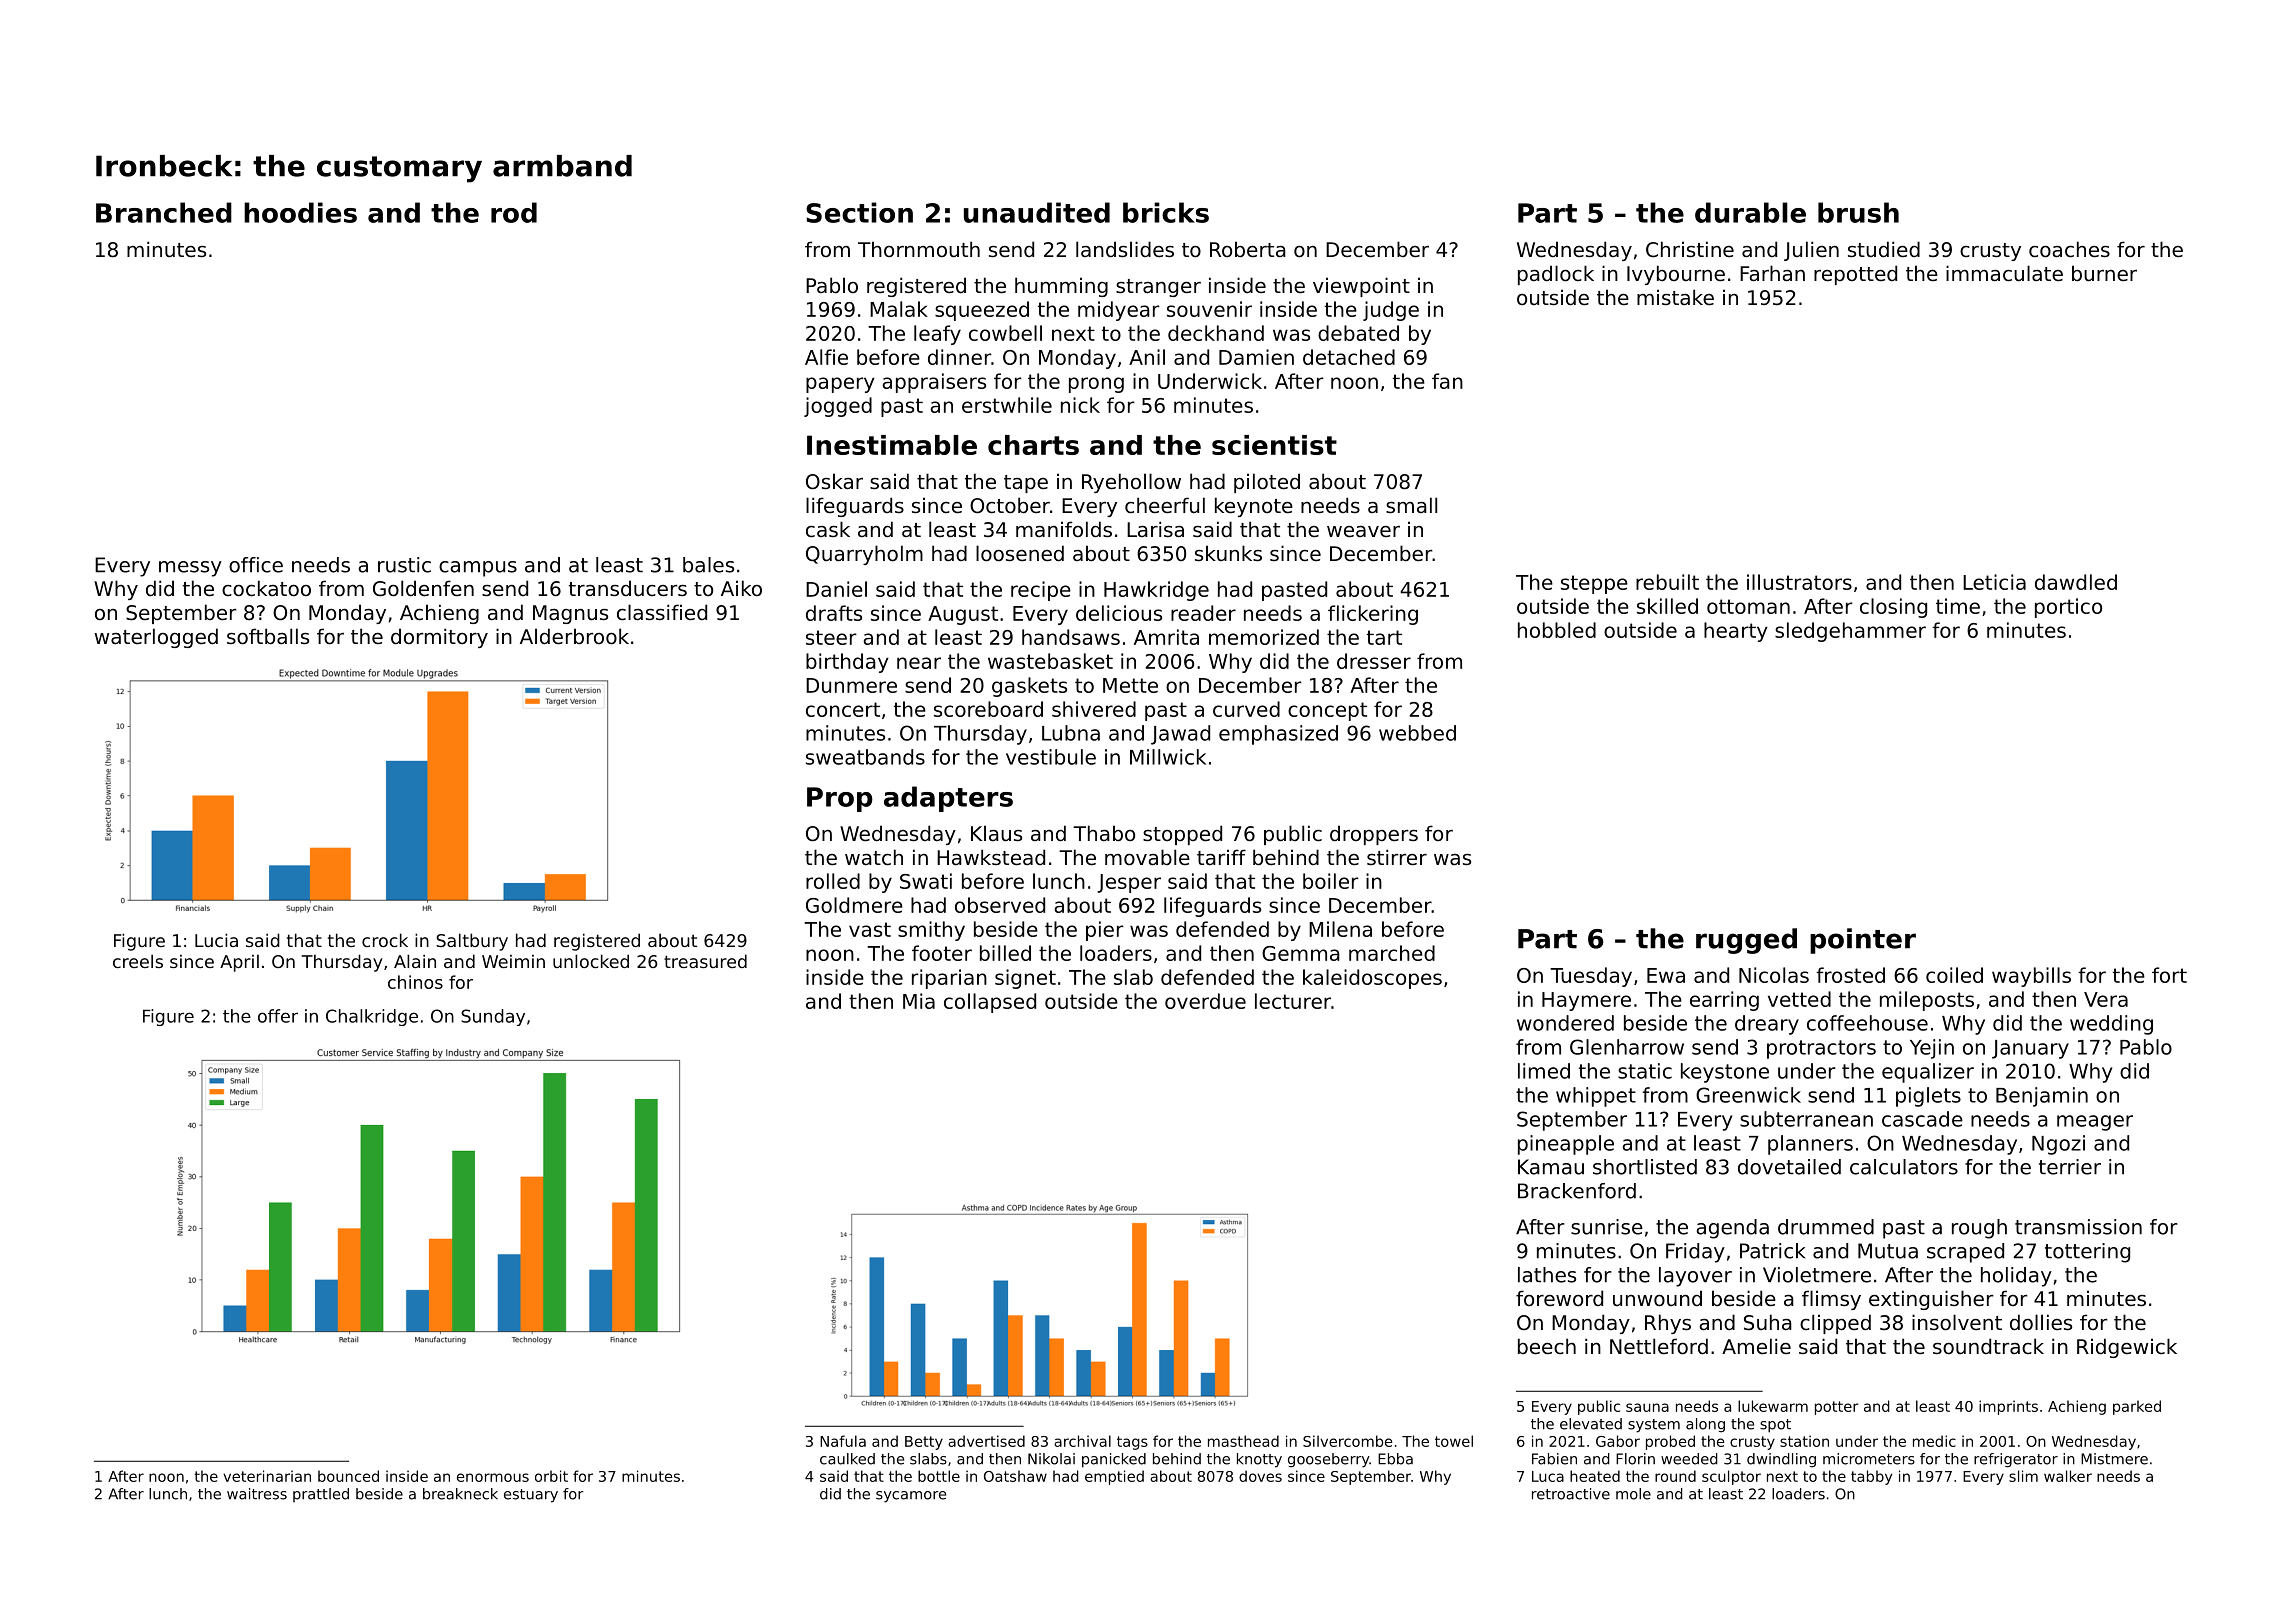 Image resolution: width=2282 pixels, height=1614 pixels. What do you see at coordinates (1871, 1477) in the document?
I see `tabby` at bounding box center [1871, 1477].
